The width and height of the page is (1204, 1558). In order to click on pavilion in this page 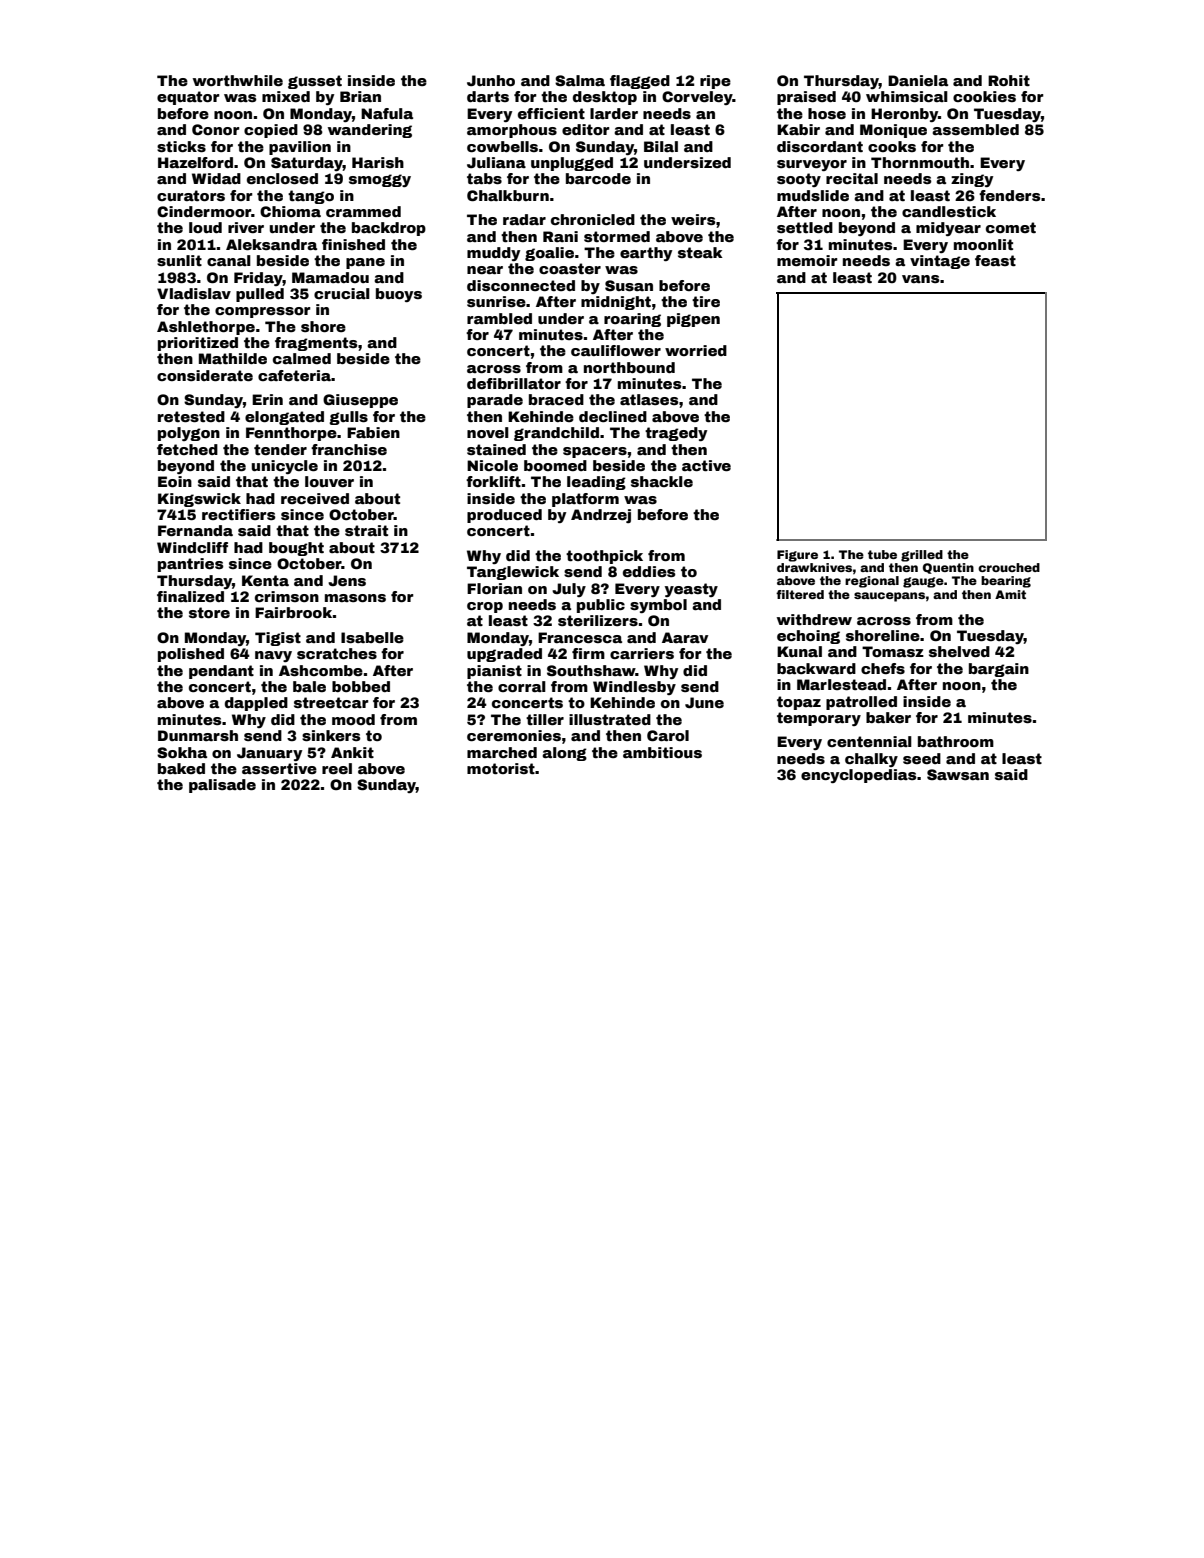, I will do `click(300, 148)`.
